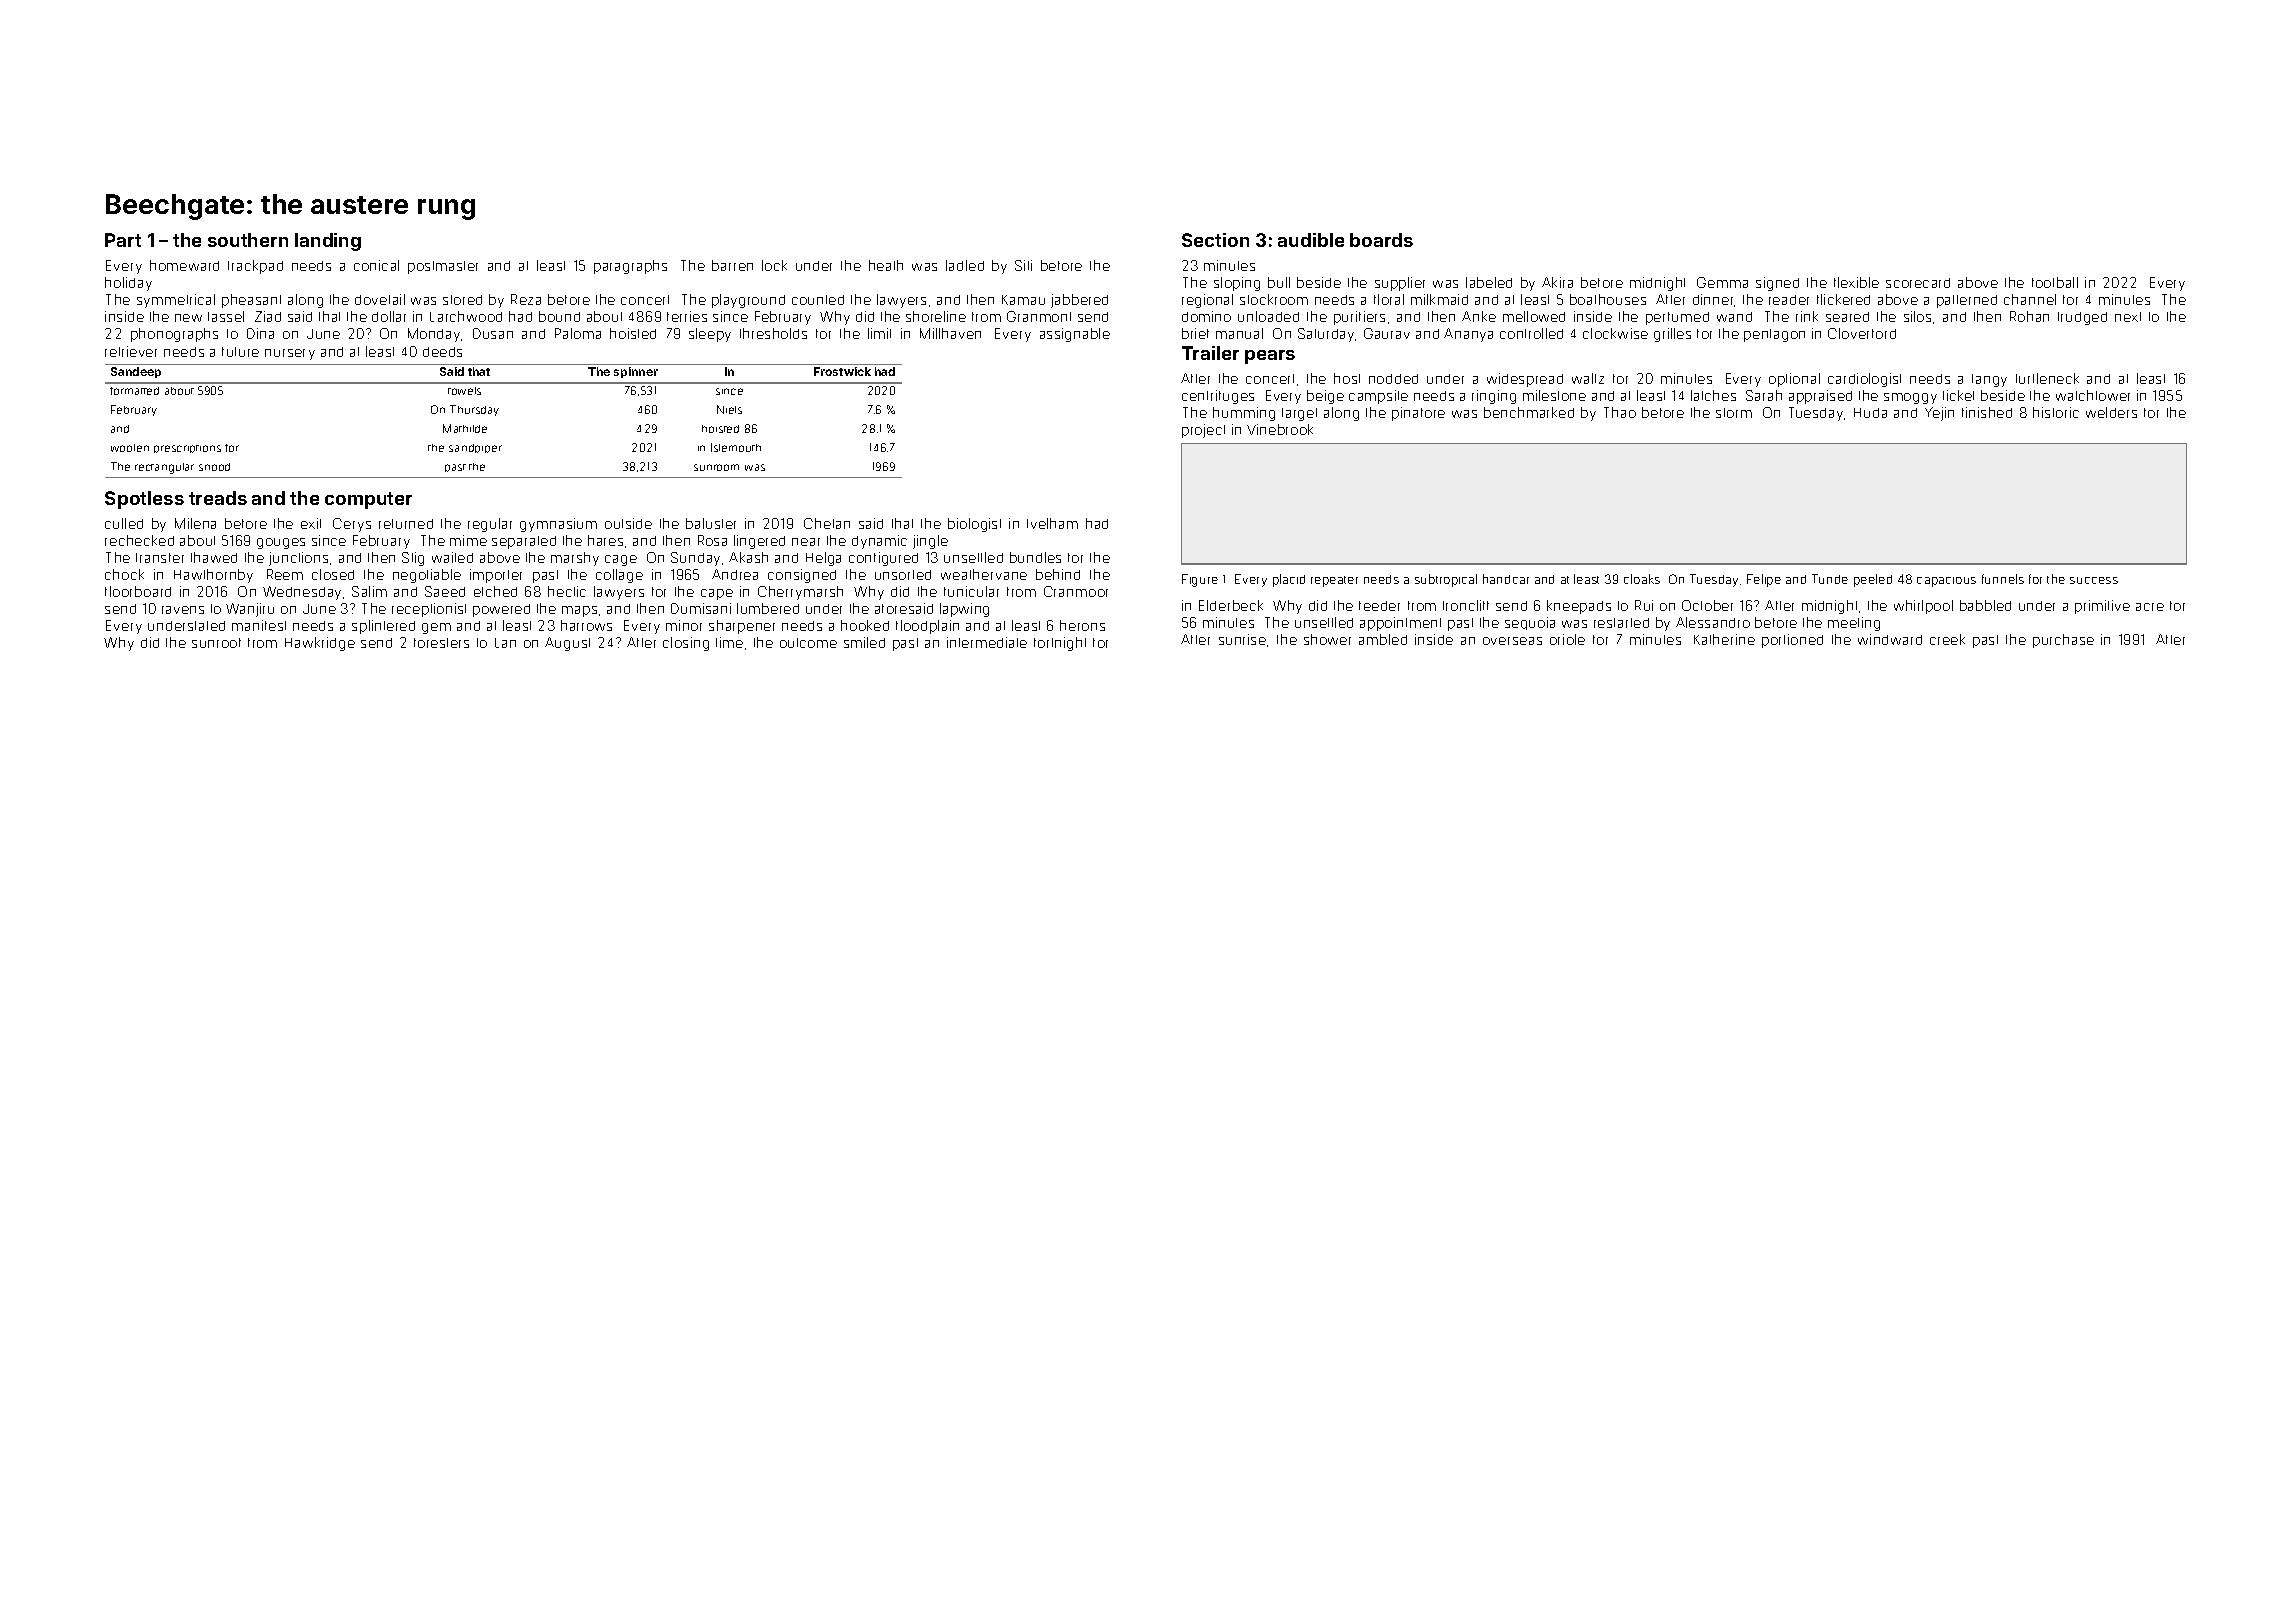 The height and width of the screenshot is (1620, 2292). I want to click on meeting, so click(1854, 624).
